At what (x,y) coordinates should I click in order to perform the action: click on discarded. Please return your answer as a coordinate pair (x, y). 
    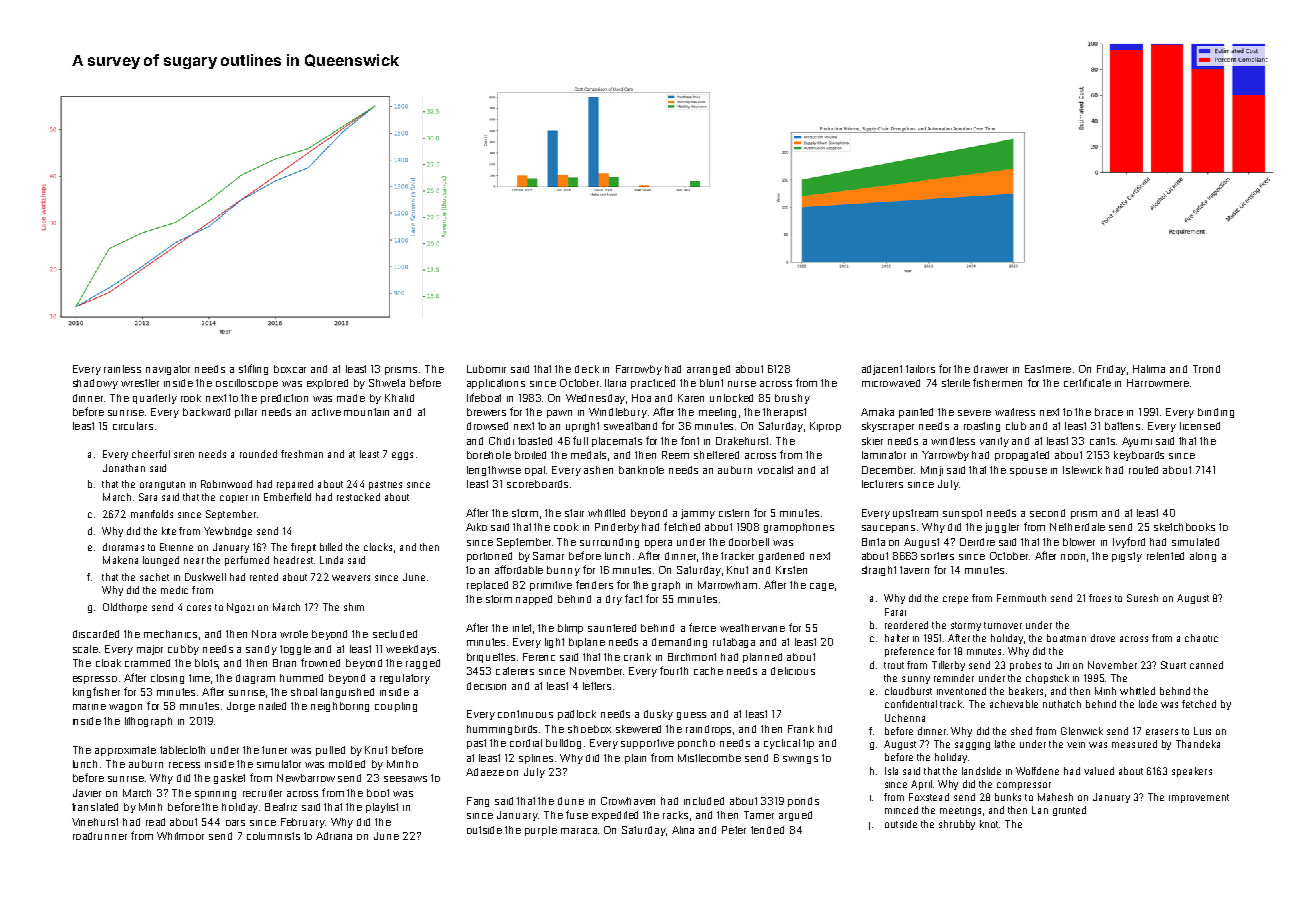
    Looking at the image, I should click on (96, 634).
